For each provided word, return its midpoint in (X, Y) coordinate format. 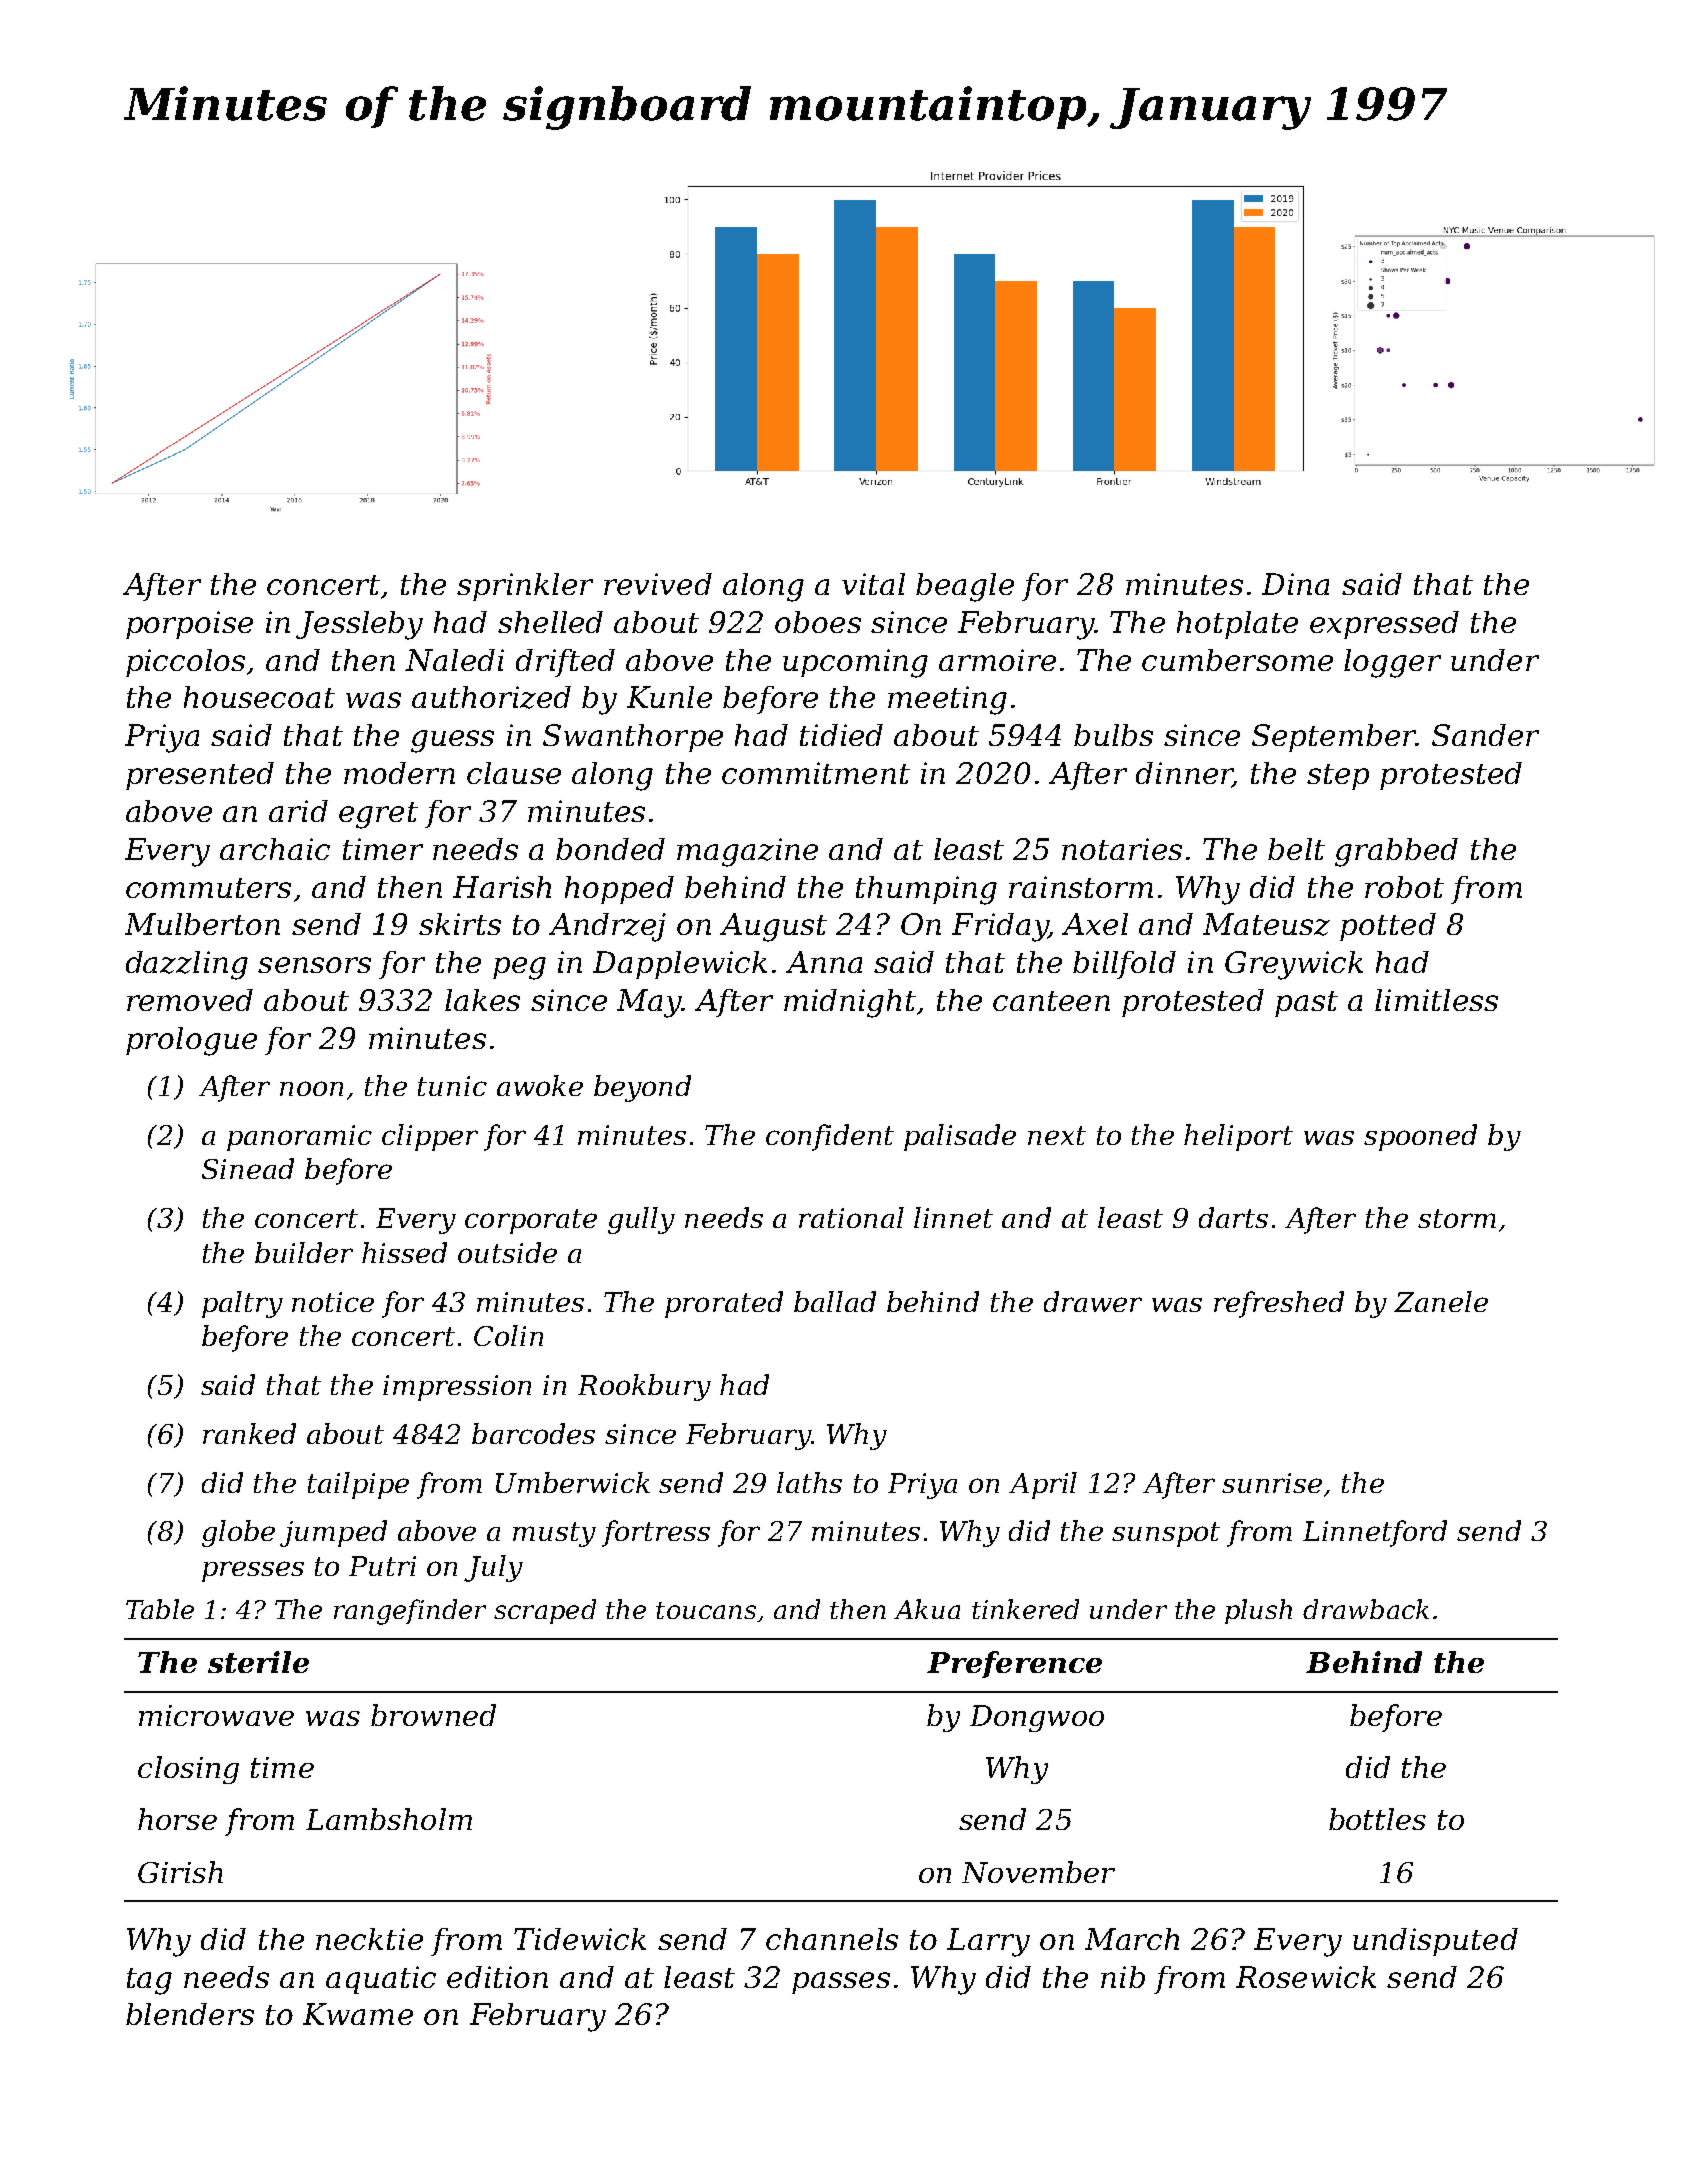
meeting (947, 700)
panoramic (299, 1138)
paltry (242, 1304)
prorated (724, 1304)
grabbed (1396, 852)
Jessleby (359, 625)
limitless (1436, 1000)
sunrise (1272, 1483)
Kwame (358, 2014)
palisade (960, 1137)
